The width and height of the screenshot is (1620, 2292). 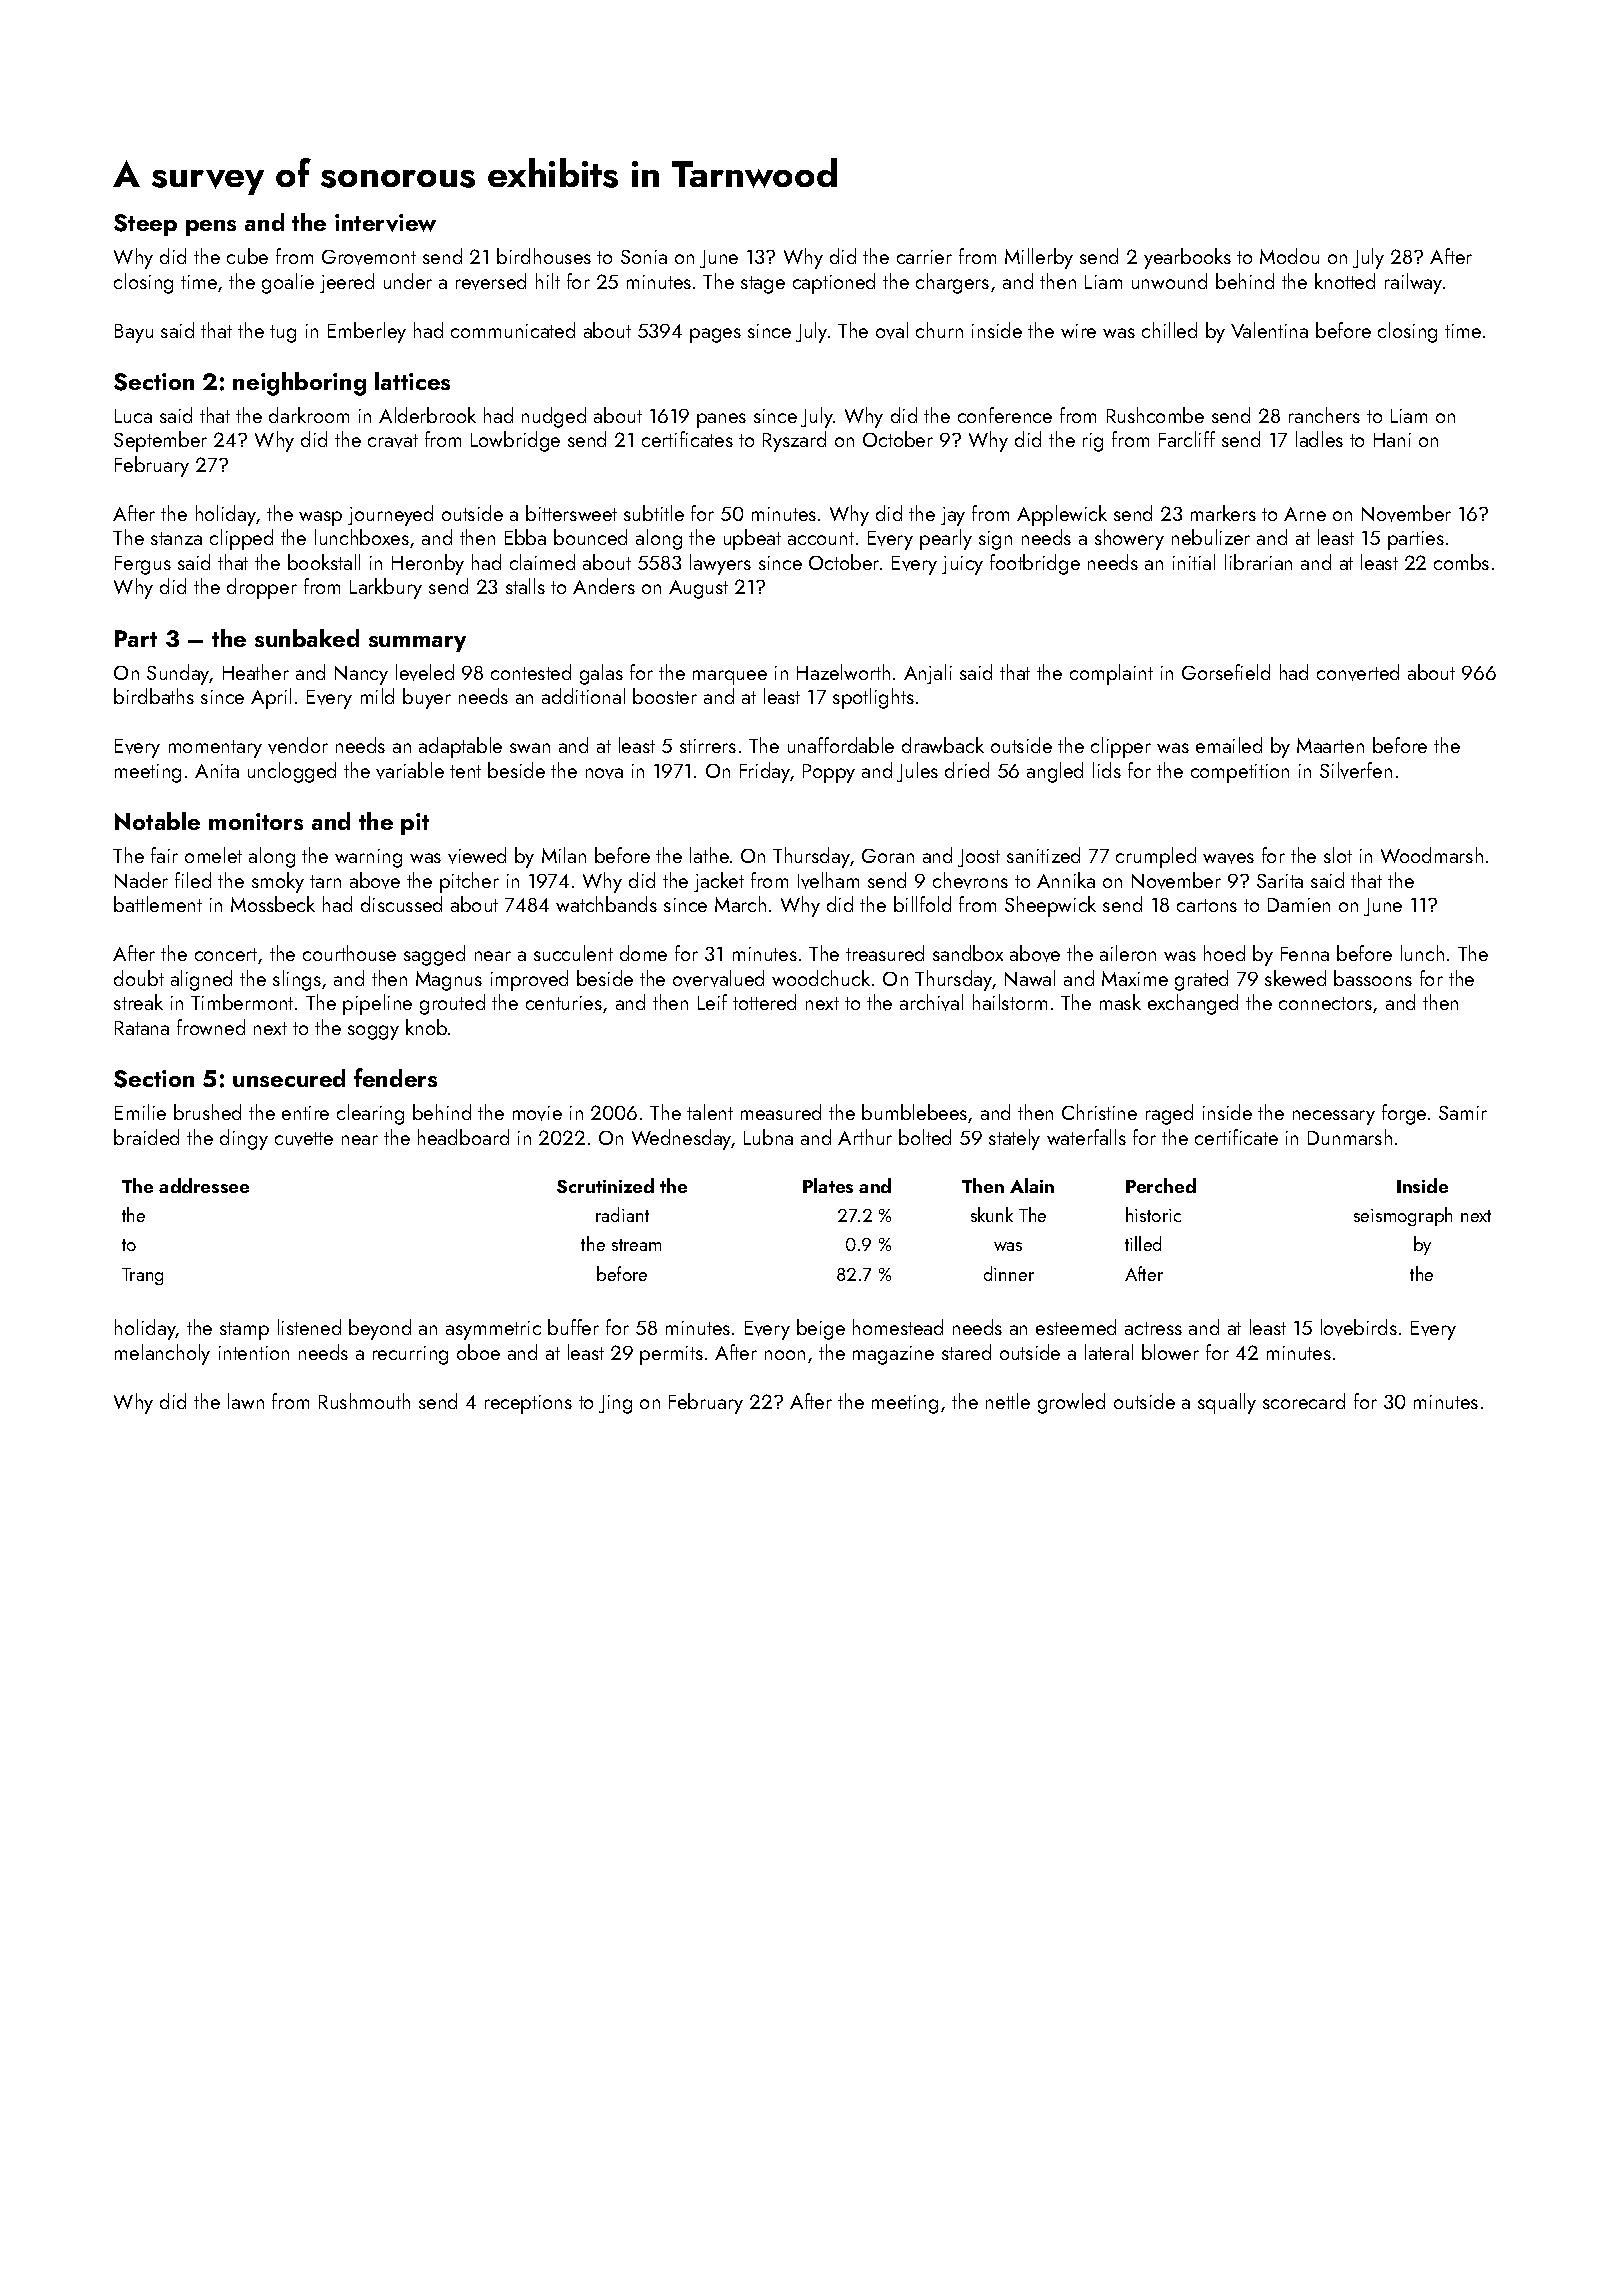 What do you see at coordinates (385, 223) in the screenshot?
I see `interview` at bounding box center [385, 223].
